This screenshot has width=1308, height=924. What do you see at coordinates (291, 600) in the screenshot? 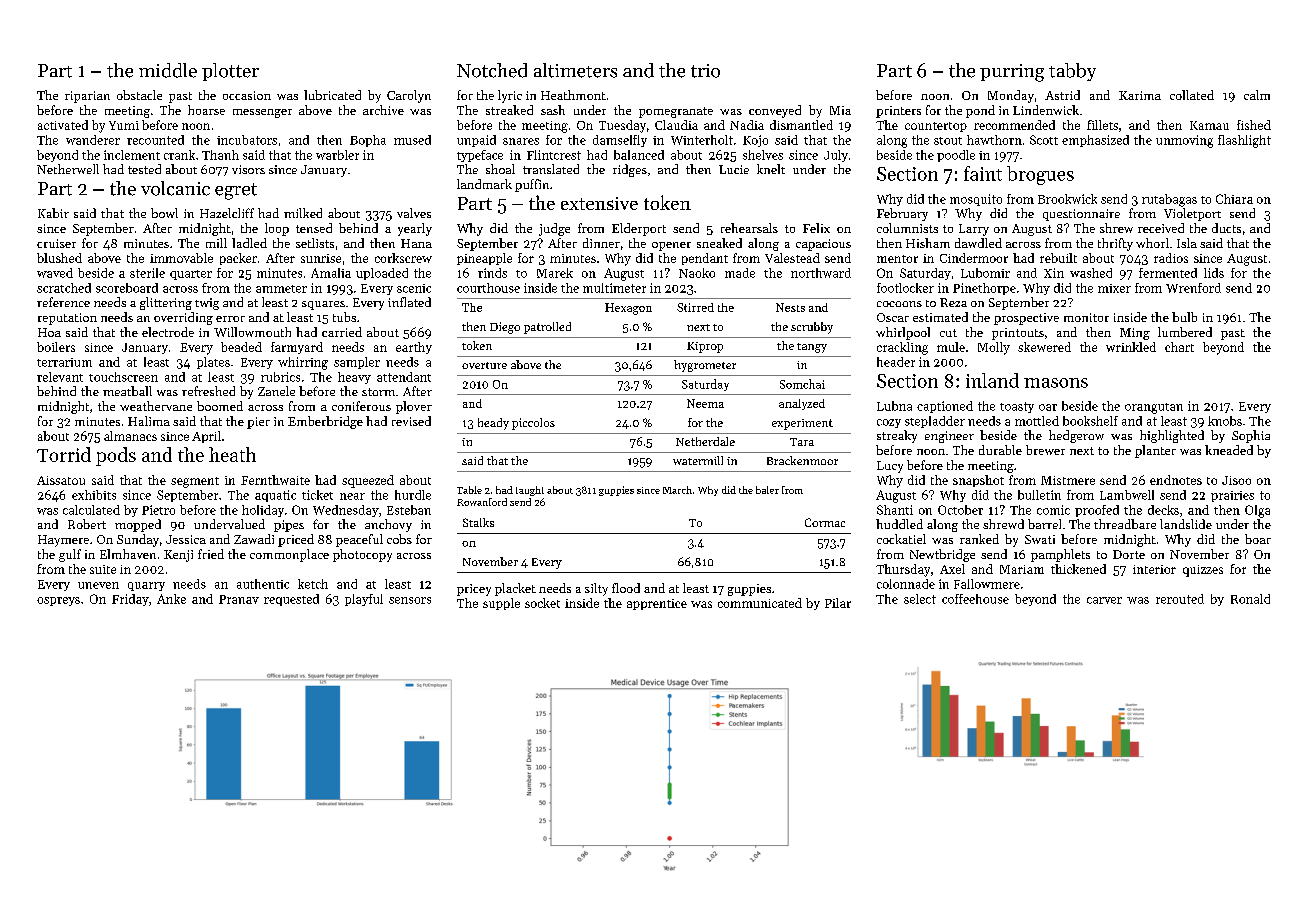
I see `requested` at bounding box center [291, 600].
